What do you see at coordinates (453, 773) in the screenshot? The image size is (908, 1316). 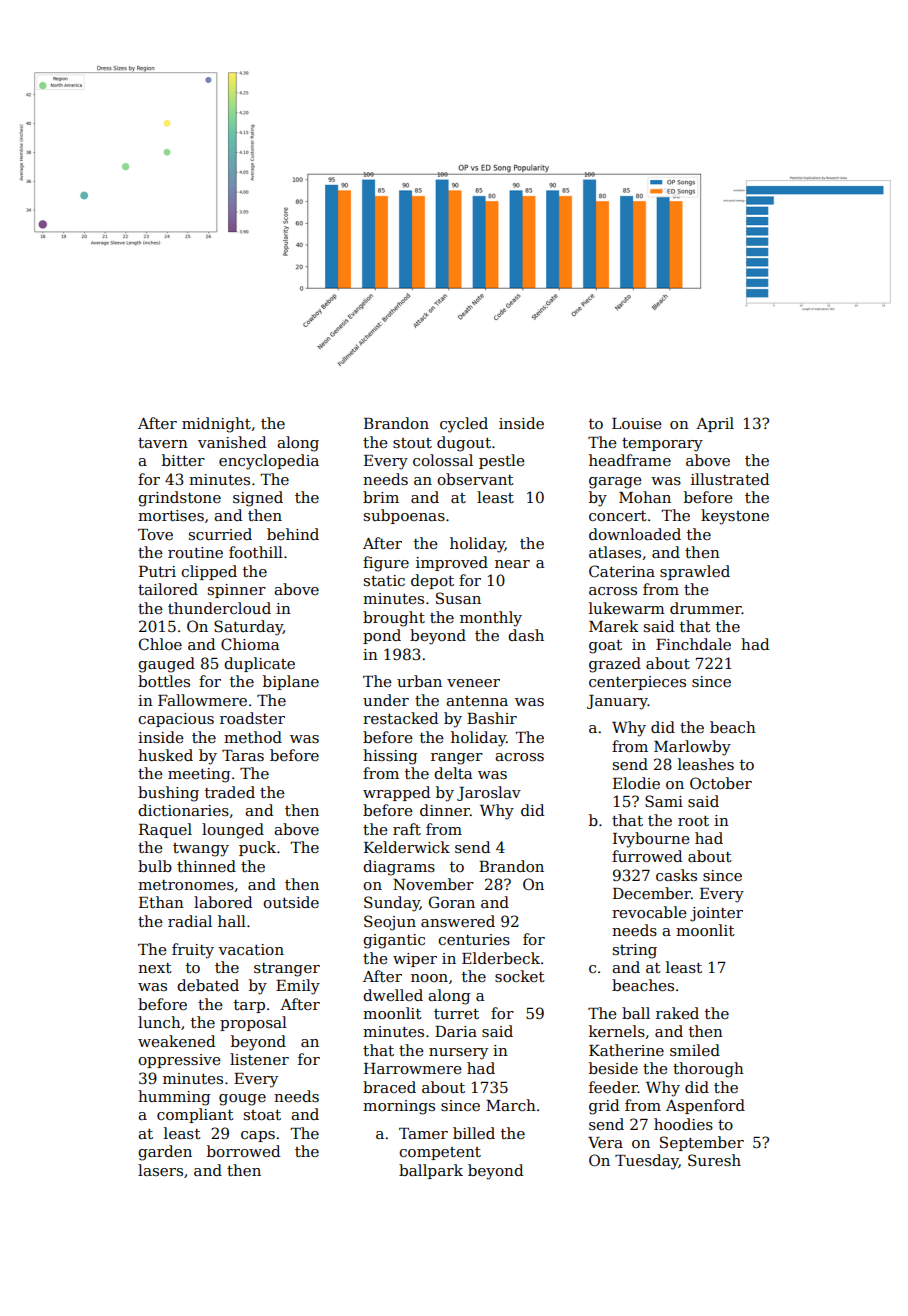 I see `delta` at bounding box center [453, 773].
